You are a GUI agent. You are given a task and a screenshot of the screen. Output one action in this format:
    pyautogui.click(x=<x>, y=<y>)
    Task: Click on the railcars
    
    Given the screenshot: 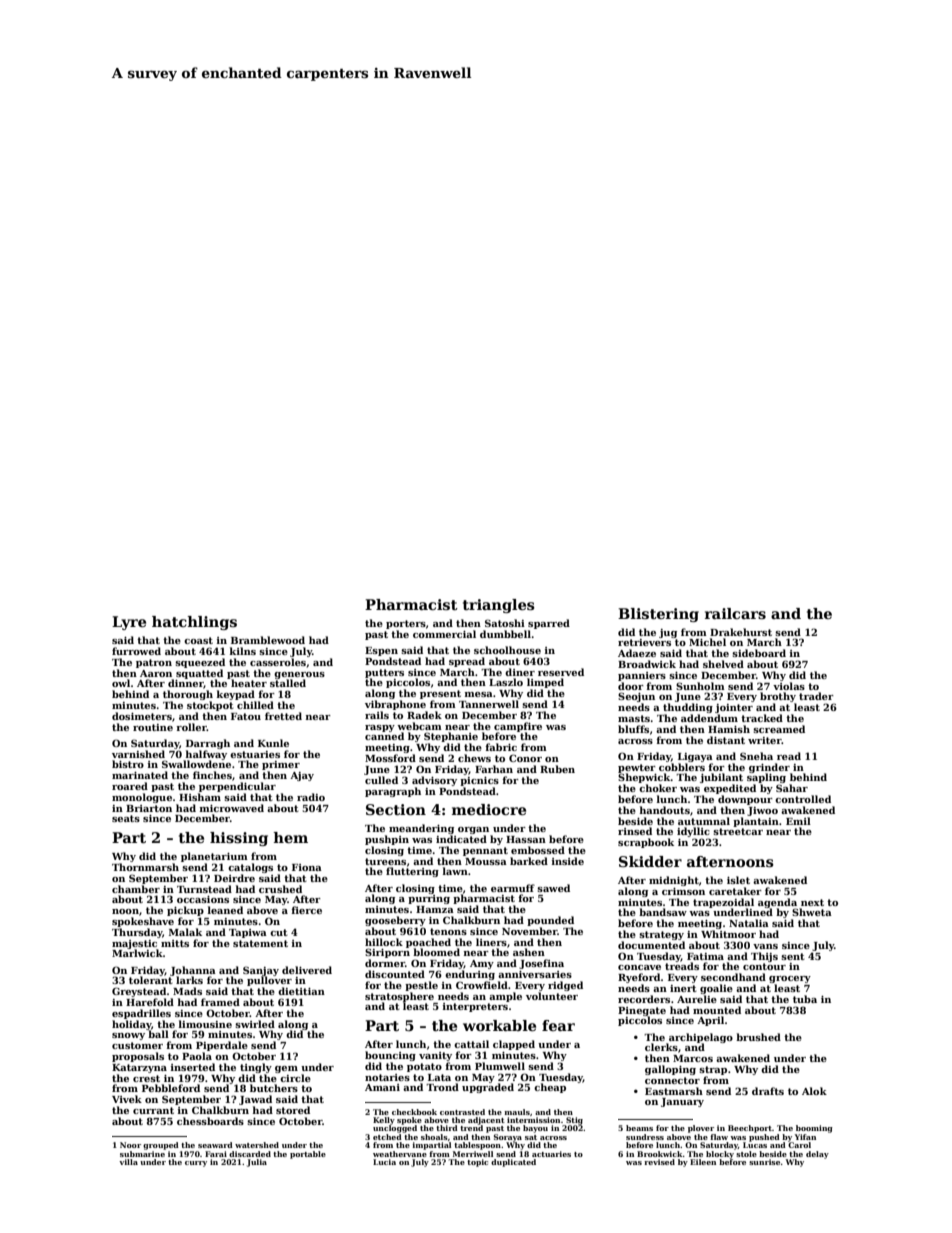 What is the action you would take?
    pyautogui.click(x=735, y=613)
